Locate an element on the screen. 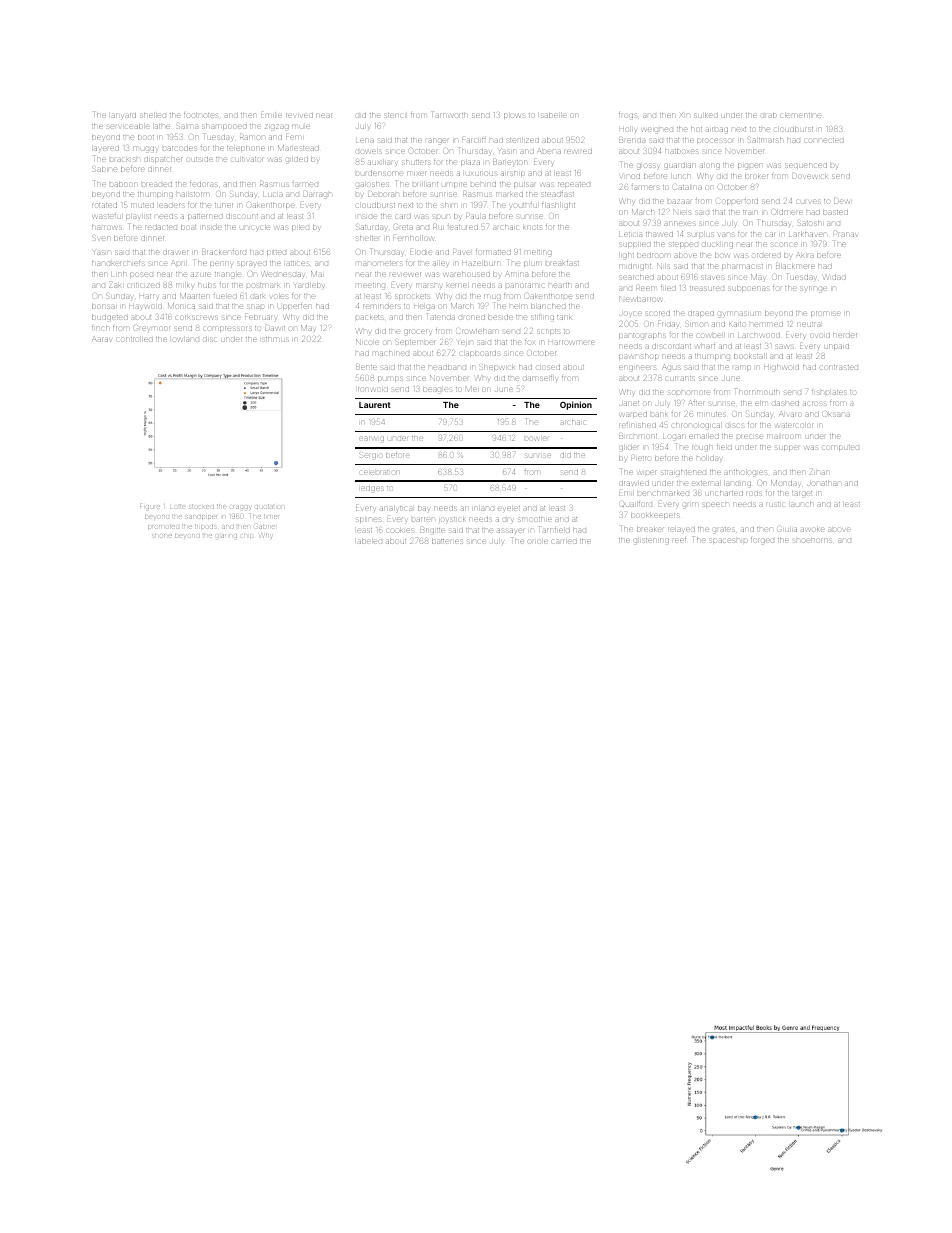  revived is located at coordinates (299, 115).
